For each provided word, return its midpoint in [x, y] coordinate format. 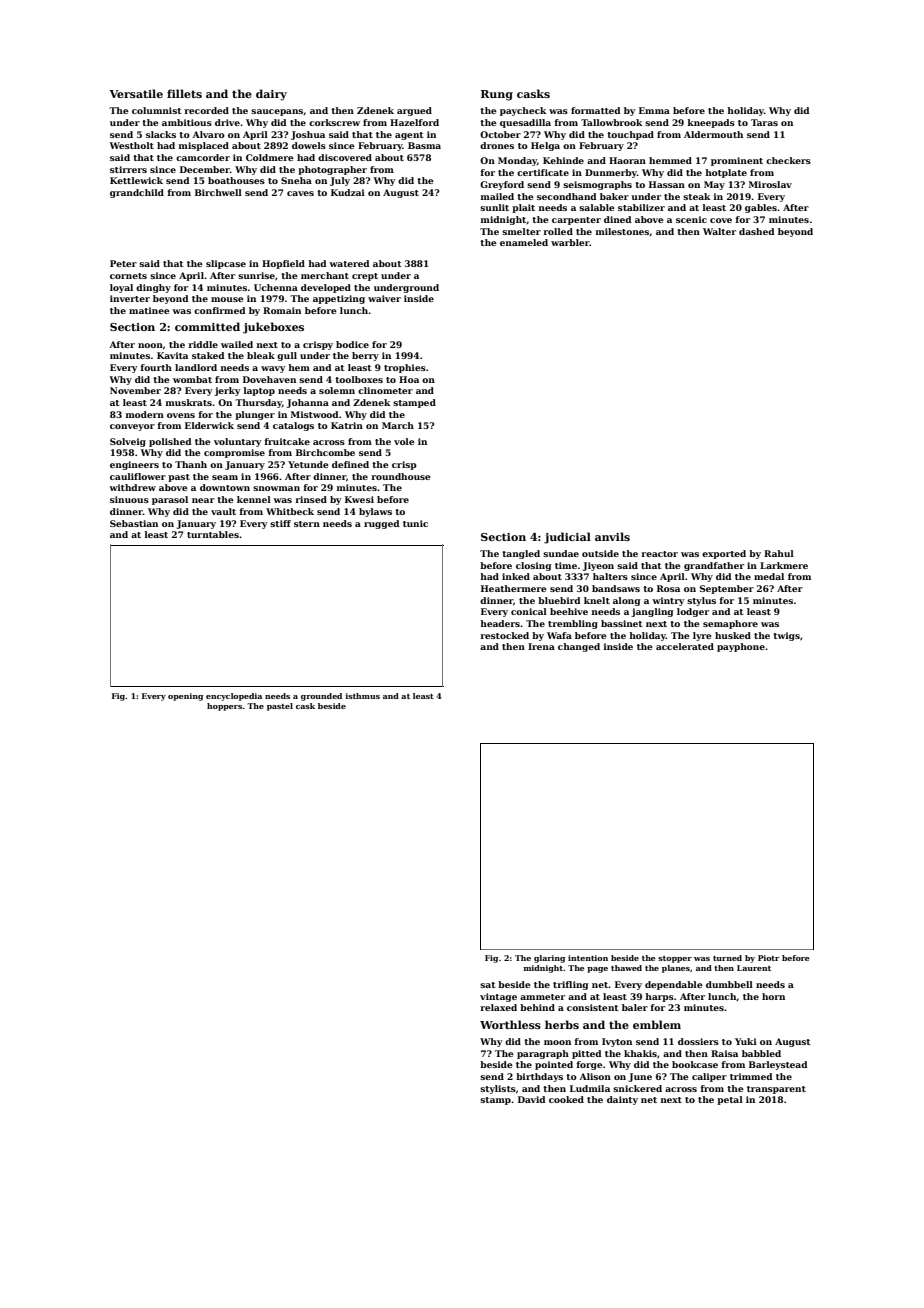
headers [500, 623]
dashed [756, 231]
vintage [498, 997]
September [727, 589]
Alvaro [208, 134]
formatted [595, 110]
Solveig [128, 442]
